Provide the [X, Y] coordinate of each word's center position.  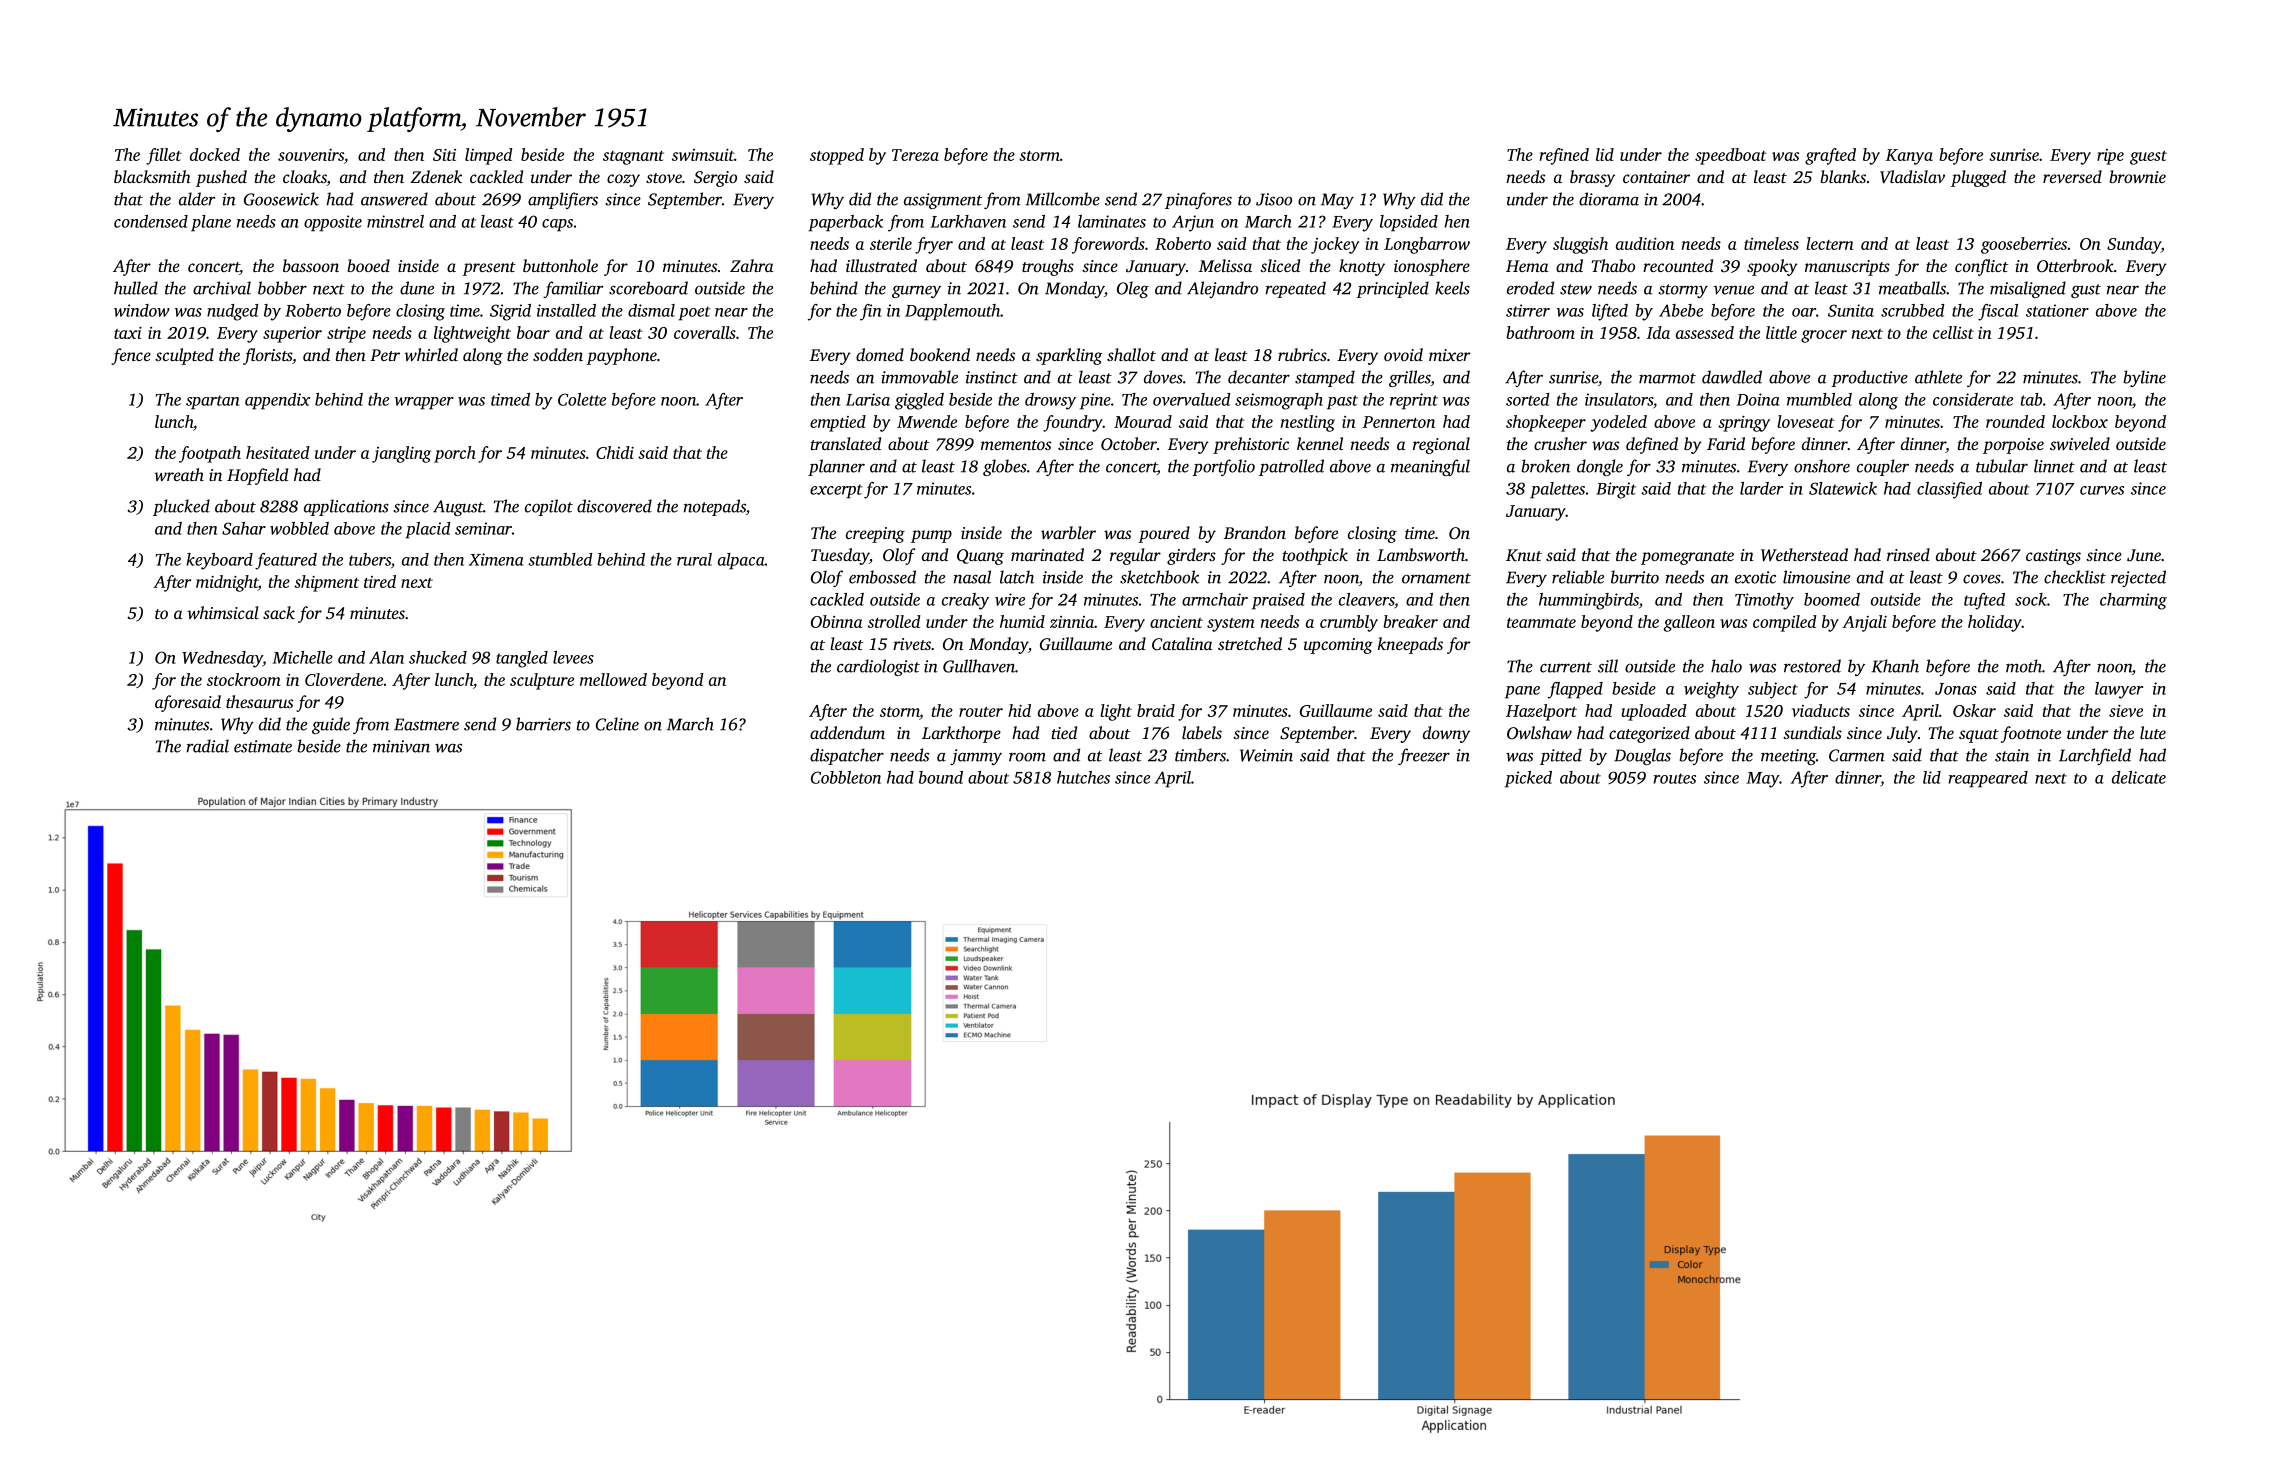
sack [279, 612]
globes [1005, 467]
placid [427, 530]
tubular [2002, 466]
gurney [916, 292]
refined [1564, 156]
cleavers [1367, 600]
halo [1726, 666]
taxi [128, 333]
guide [331, 725]
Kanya [1909, 157]
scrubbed [1912, 310]
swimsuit [703, 155]
